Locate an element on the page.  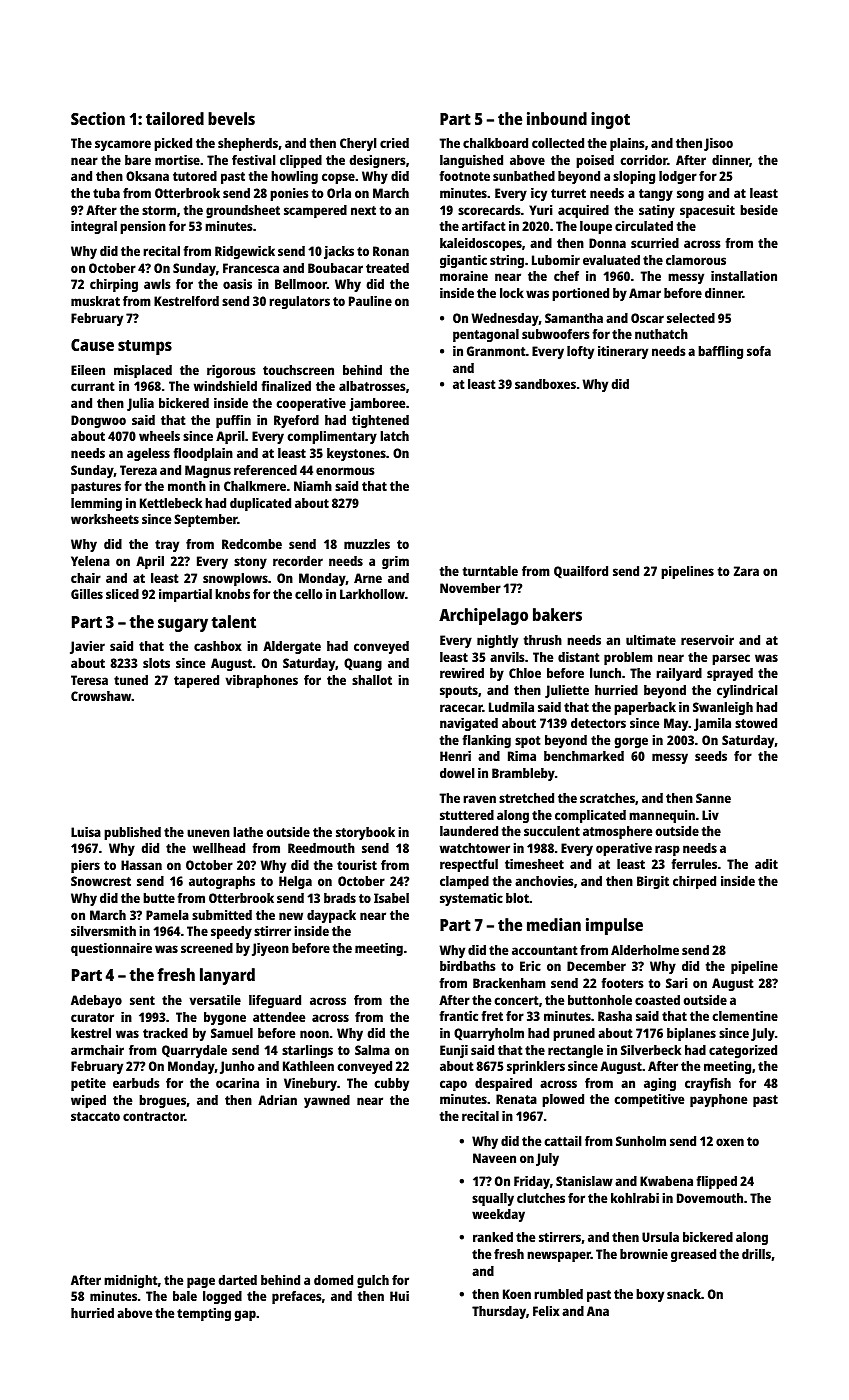
spacesuit is located at coordinates (707, 211).
